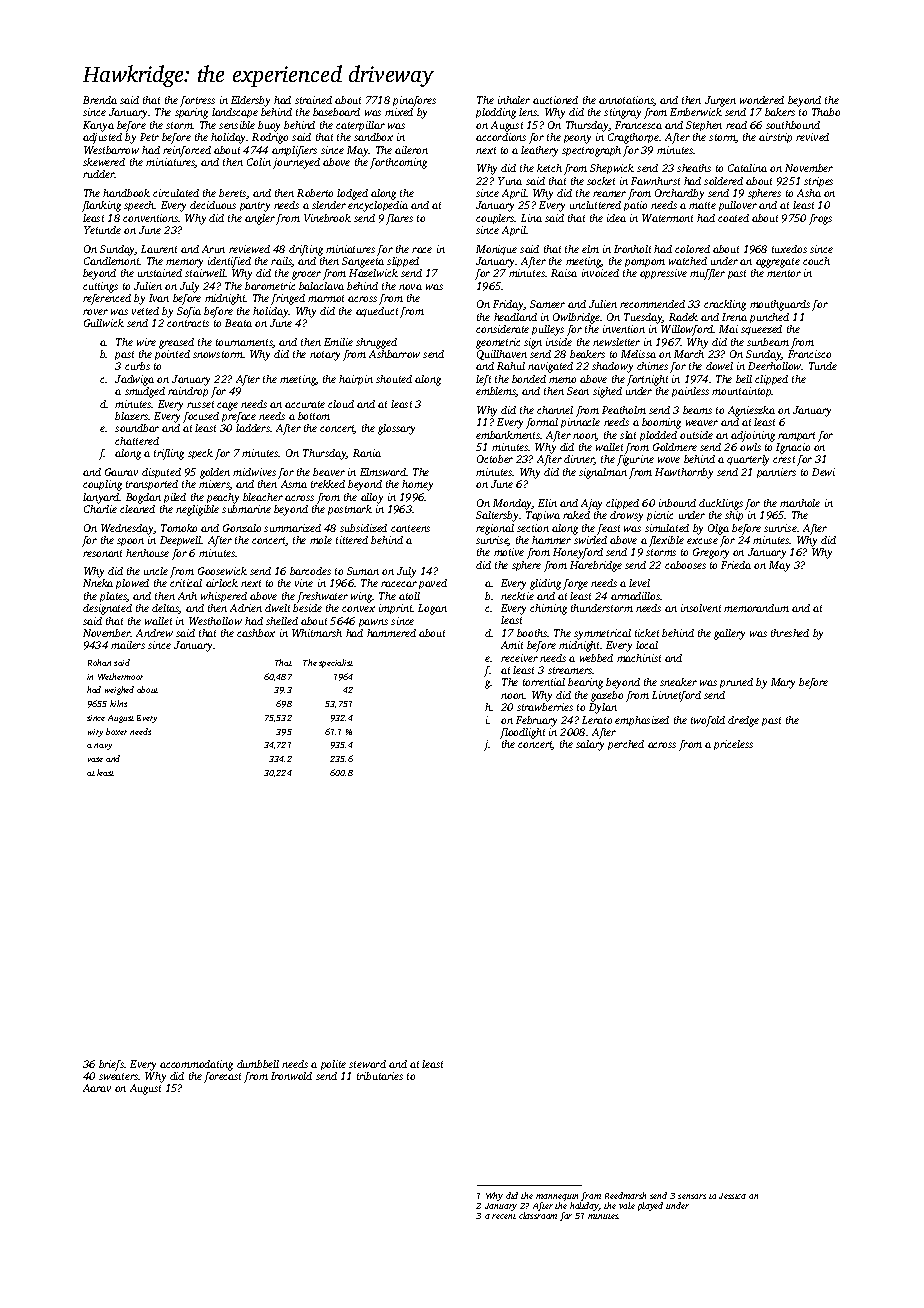 The width and height of the screenshot is (924, 1308). Describe the element at coordinates (734, 317) in the screenshot. I see `Irena` at that location.
